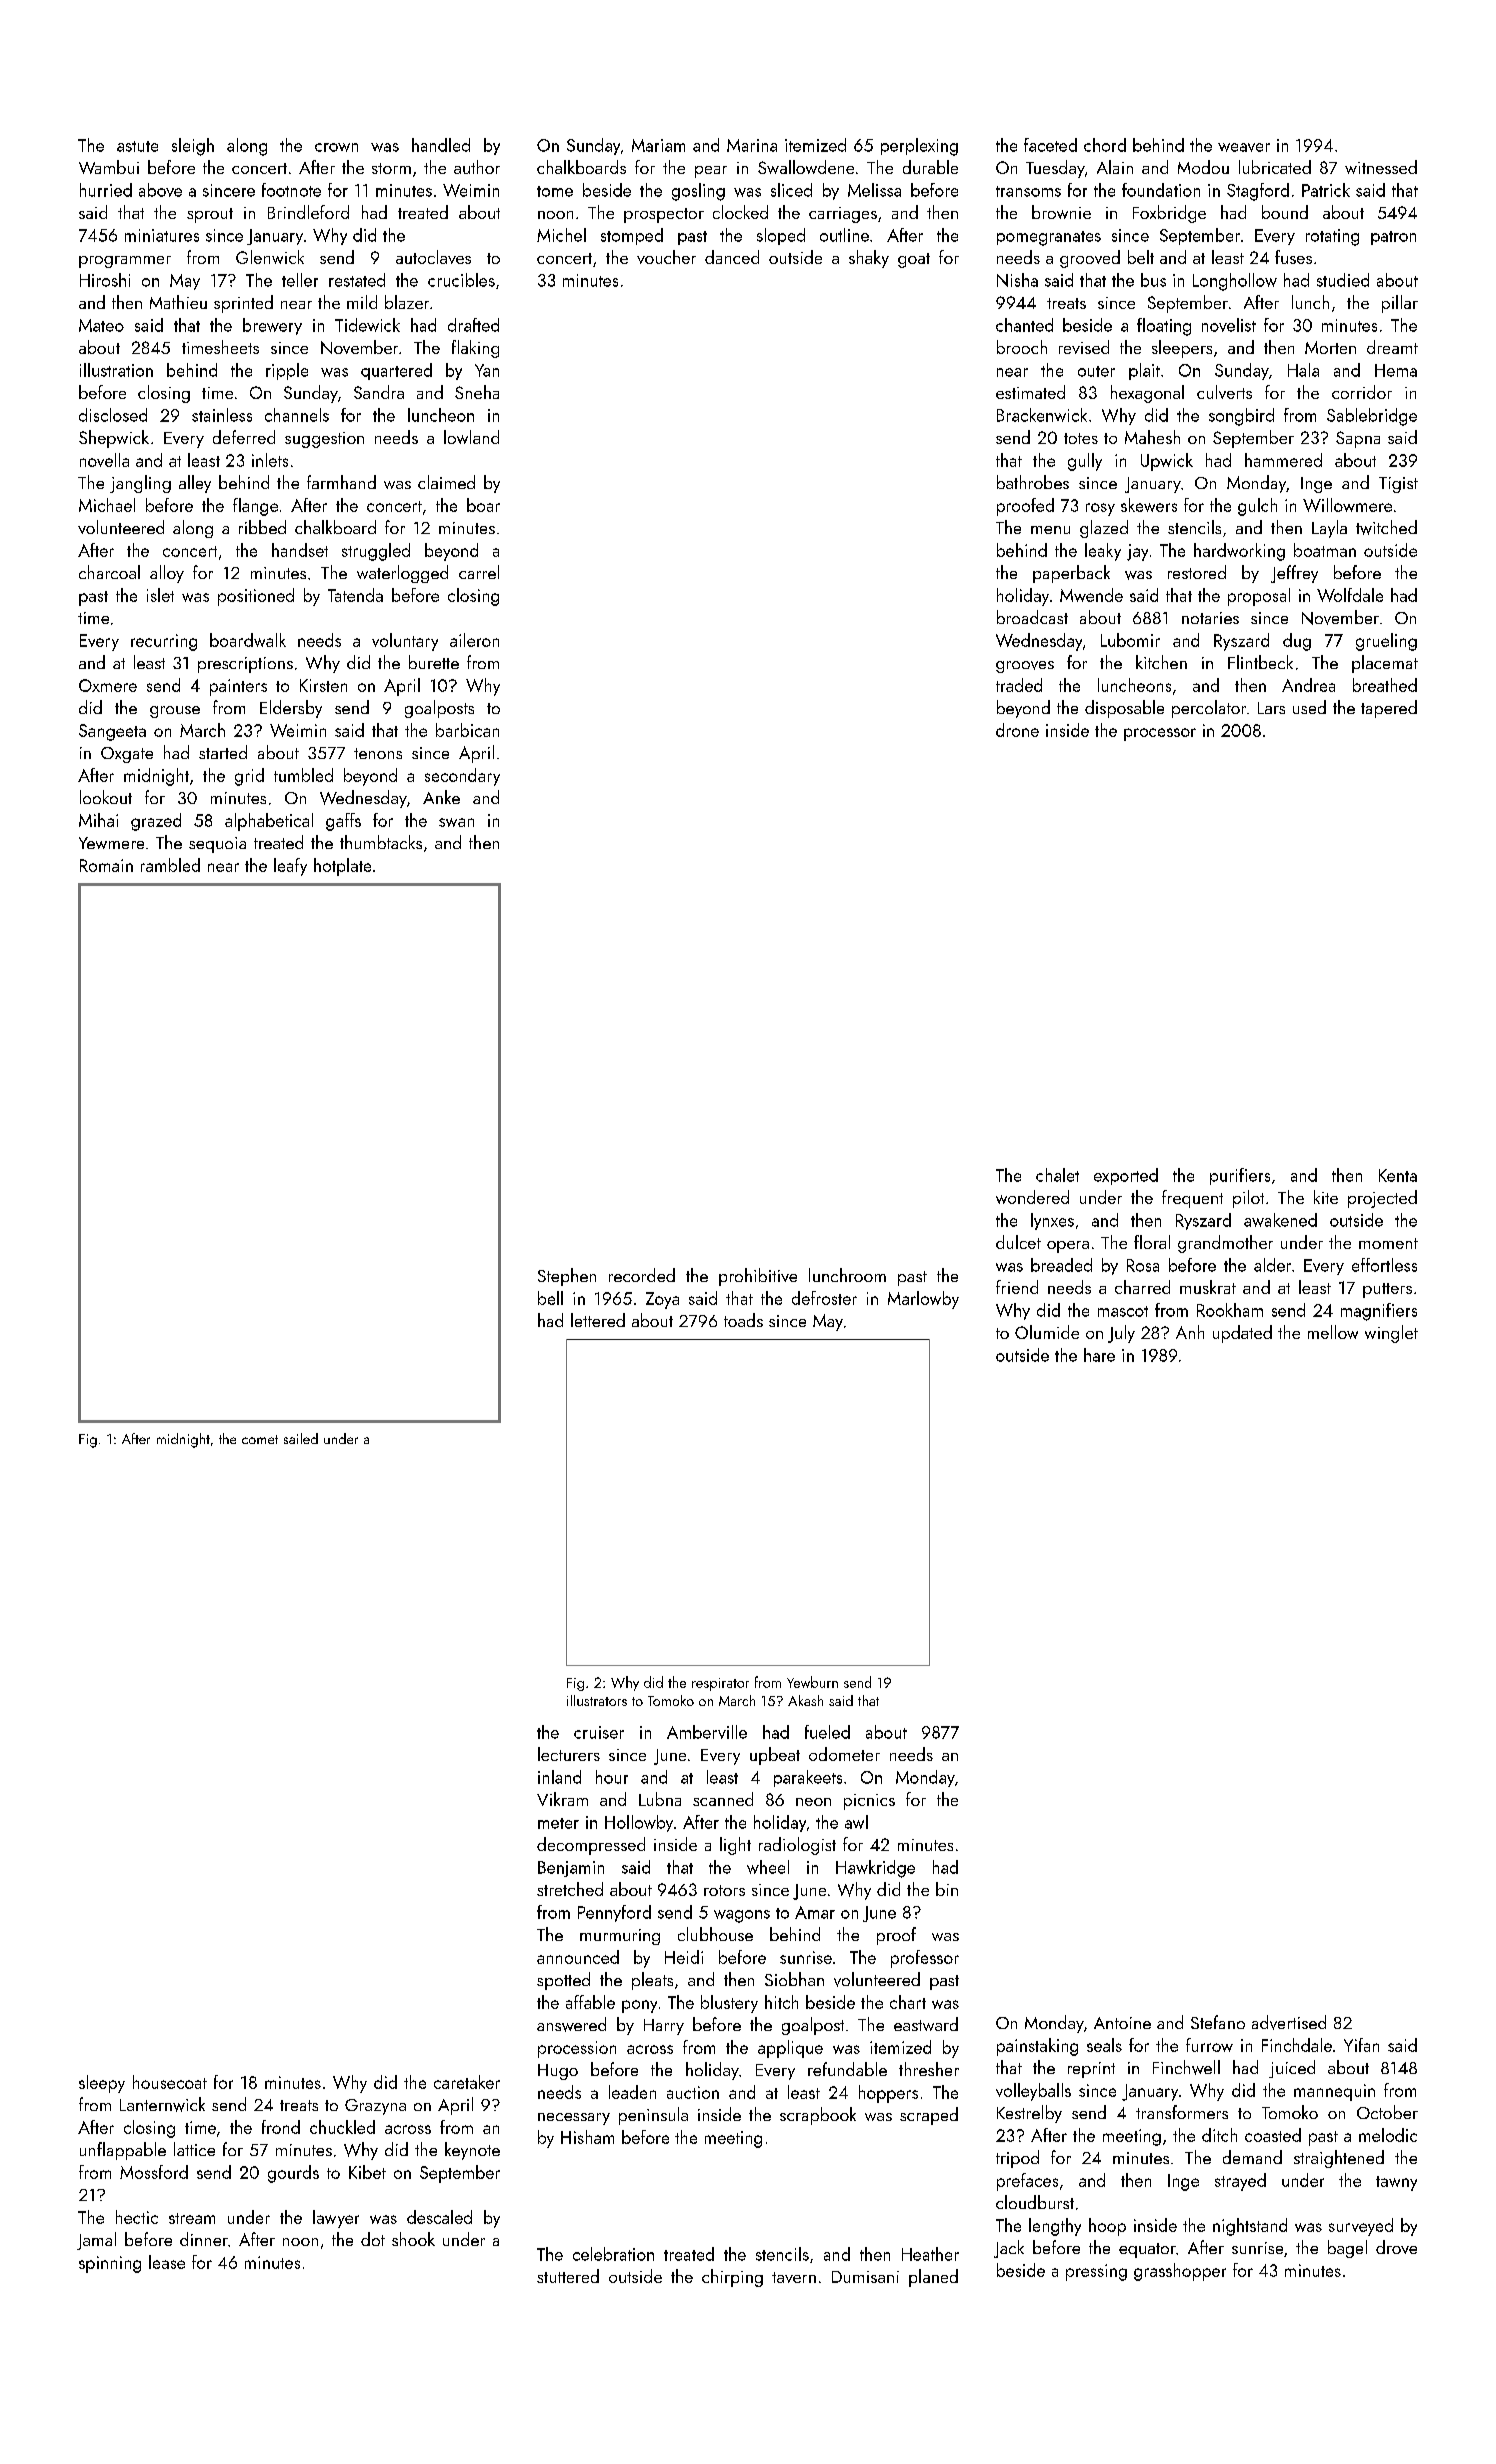 The width and height of the document is (1496, 2464). I want to click on putters, so click(1387, 1290).
